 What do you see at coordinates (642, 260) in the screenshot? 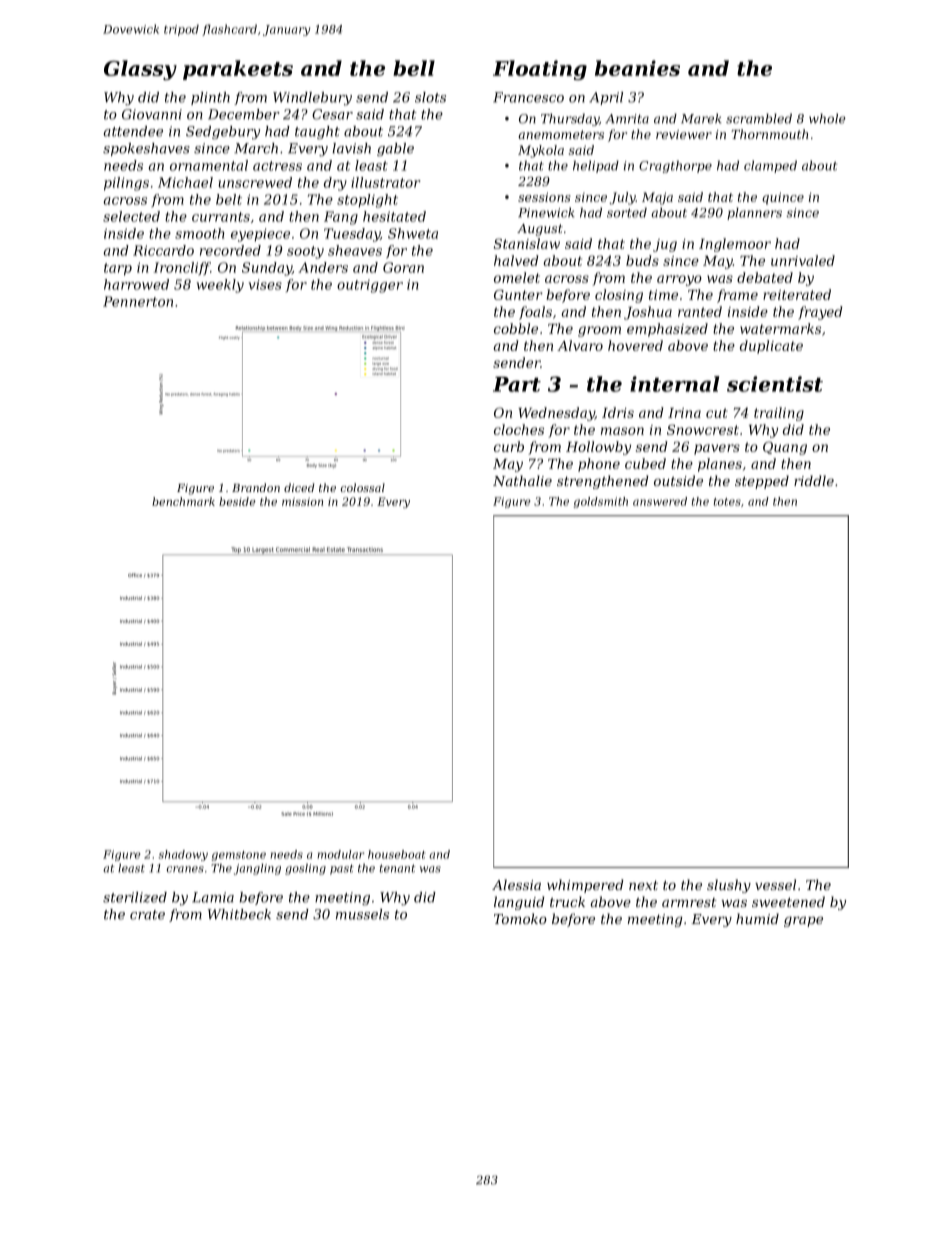
I see `buds` at bounding box center [642, 260].
